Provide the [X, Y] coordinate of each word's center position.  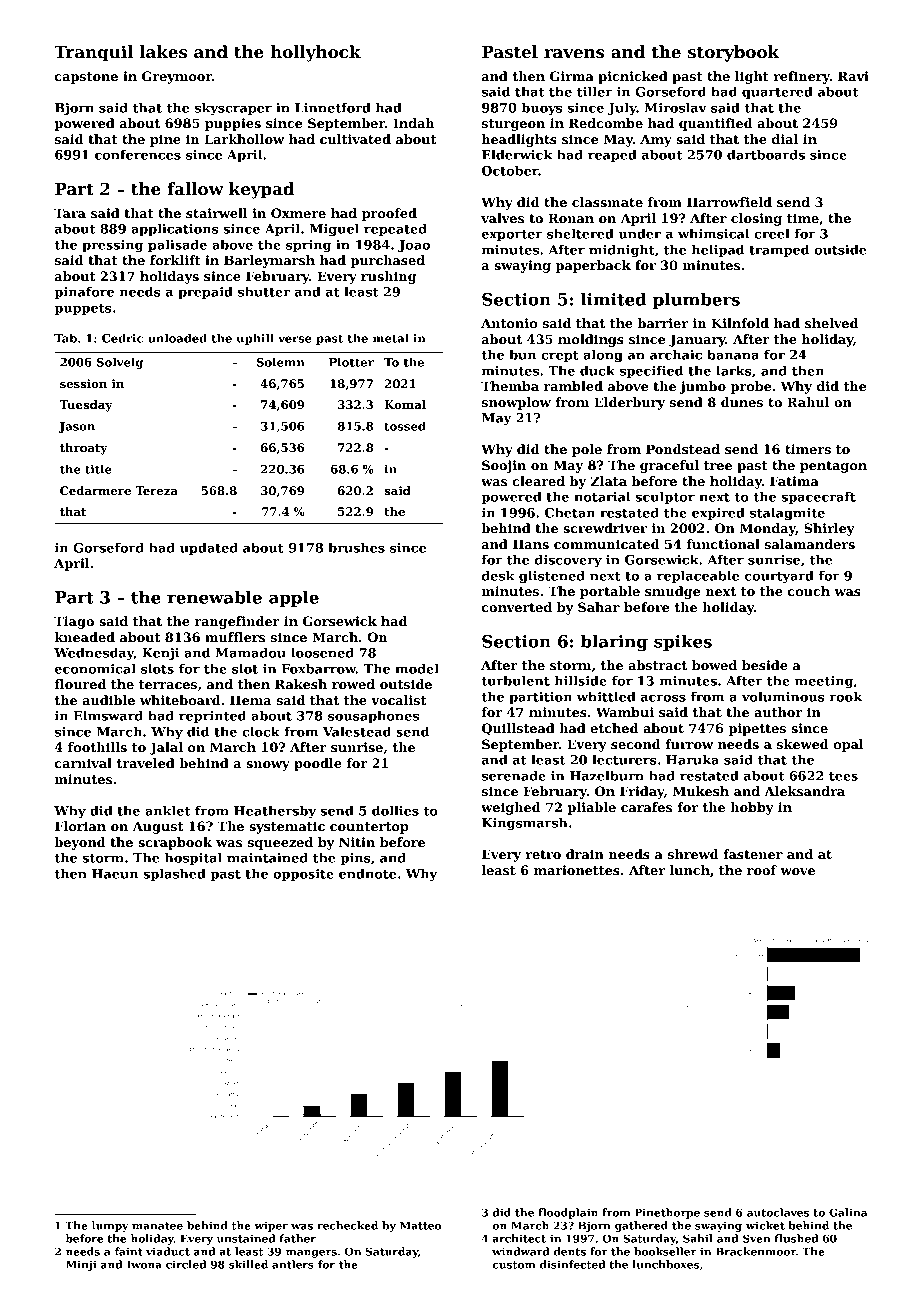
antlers [293, 1264]
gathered [641, 1226]
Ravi [853, 76]
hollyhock [315, 53]
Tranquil [93, 53]
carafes [646, 807]
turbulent [515, 680]
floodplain [568, 1213]
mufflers [235, 637]
